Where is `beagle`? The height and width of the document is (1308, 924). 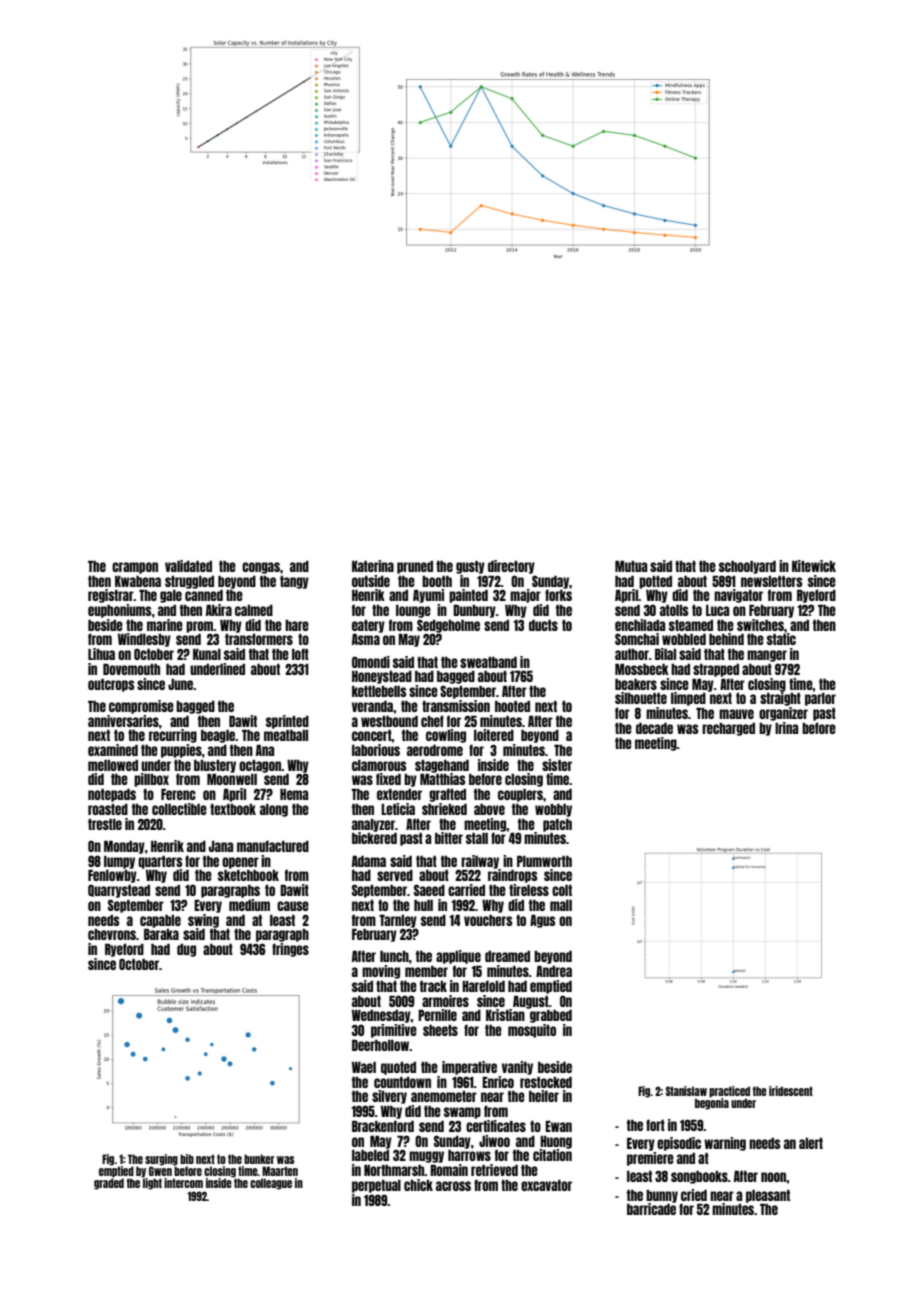 beagle is located at coordinates (218, 736).
